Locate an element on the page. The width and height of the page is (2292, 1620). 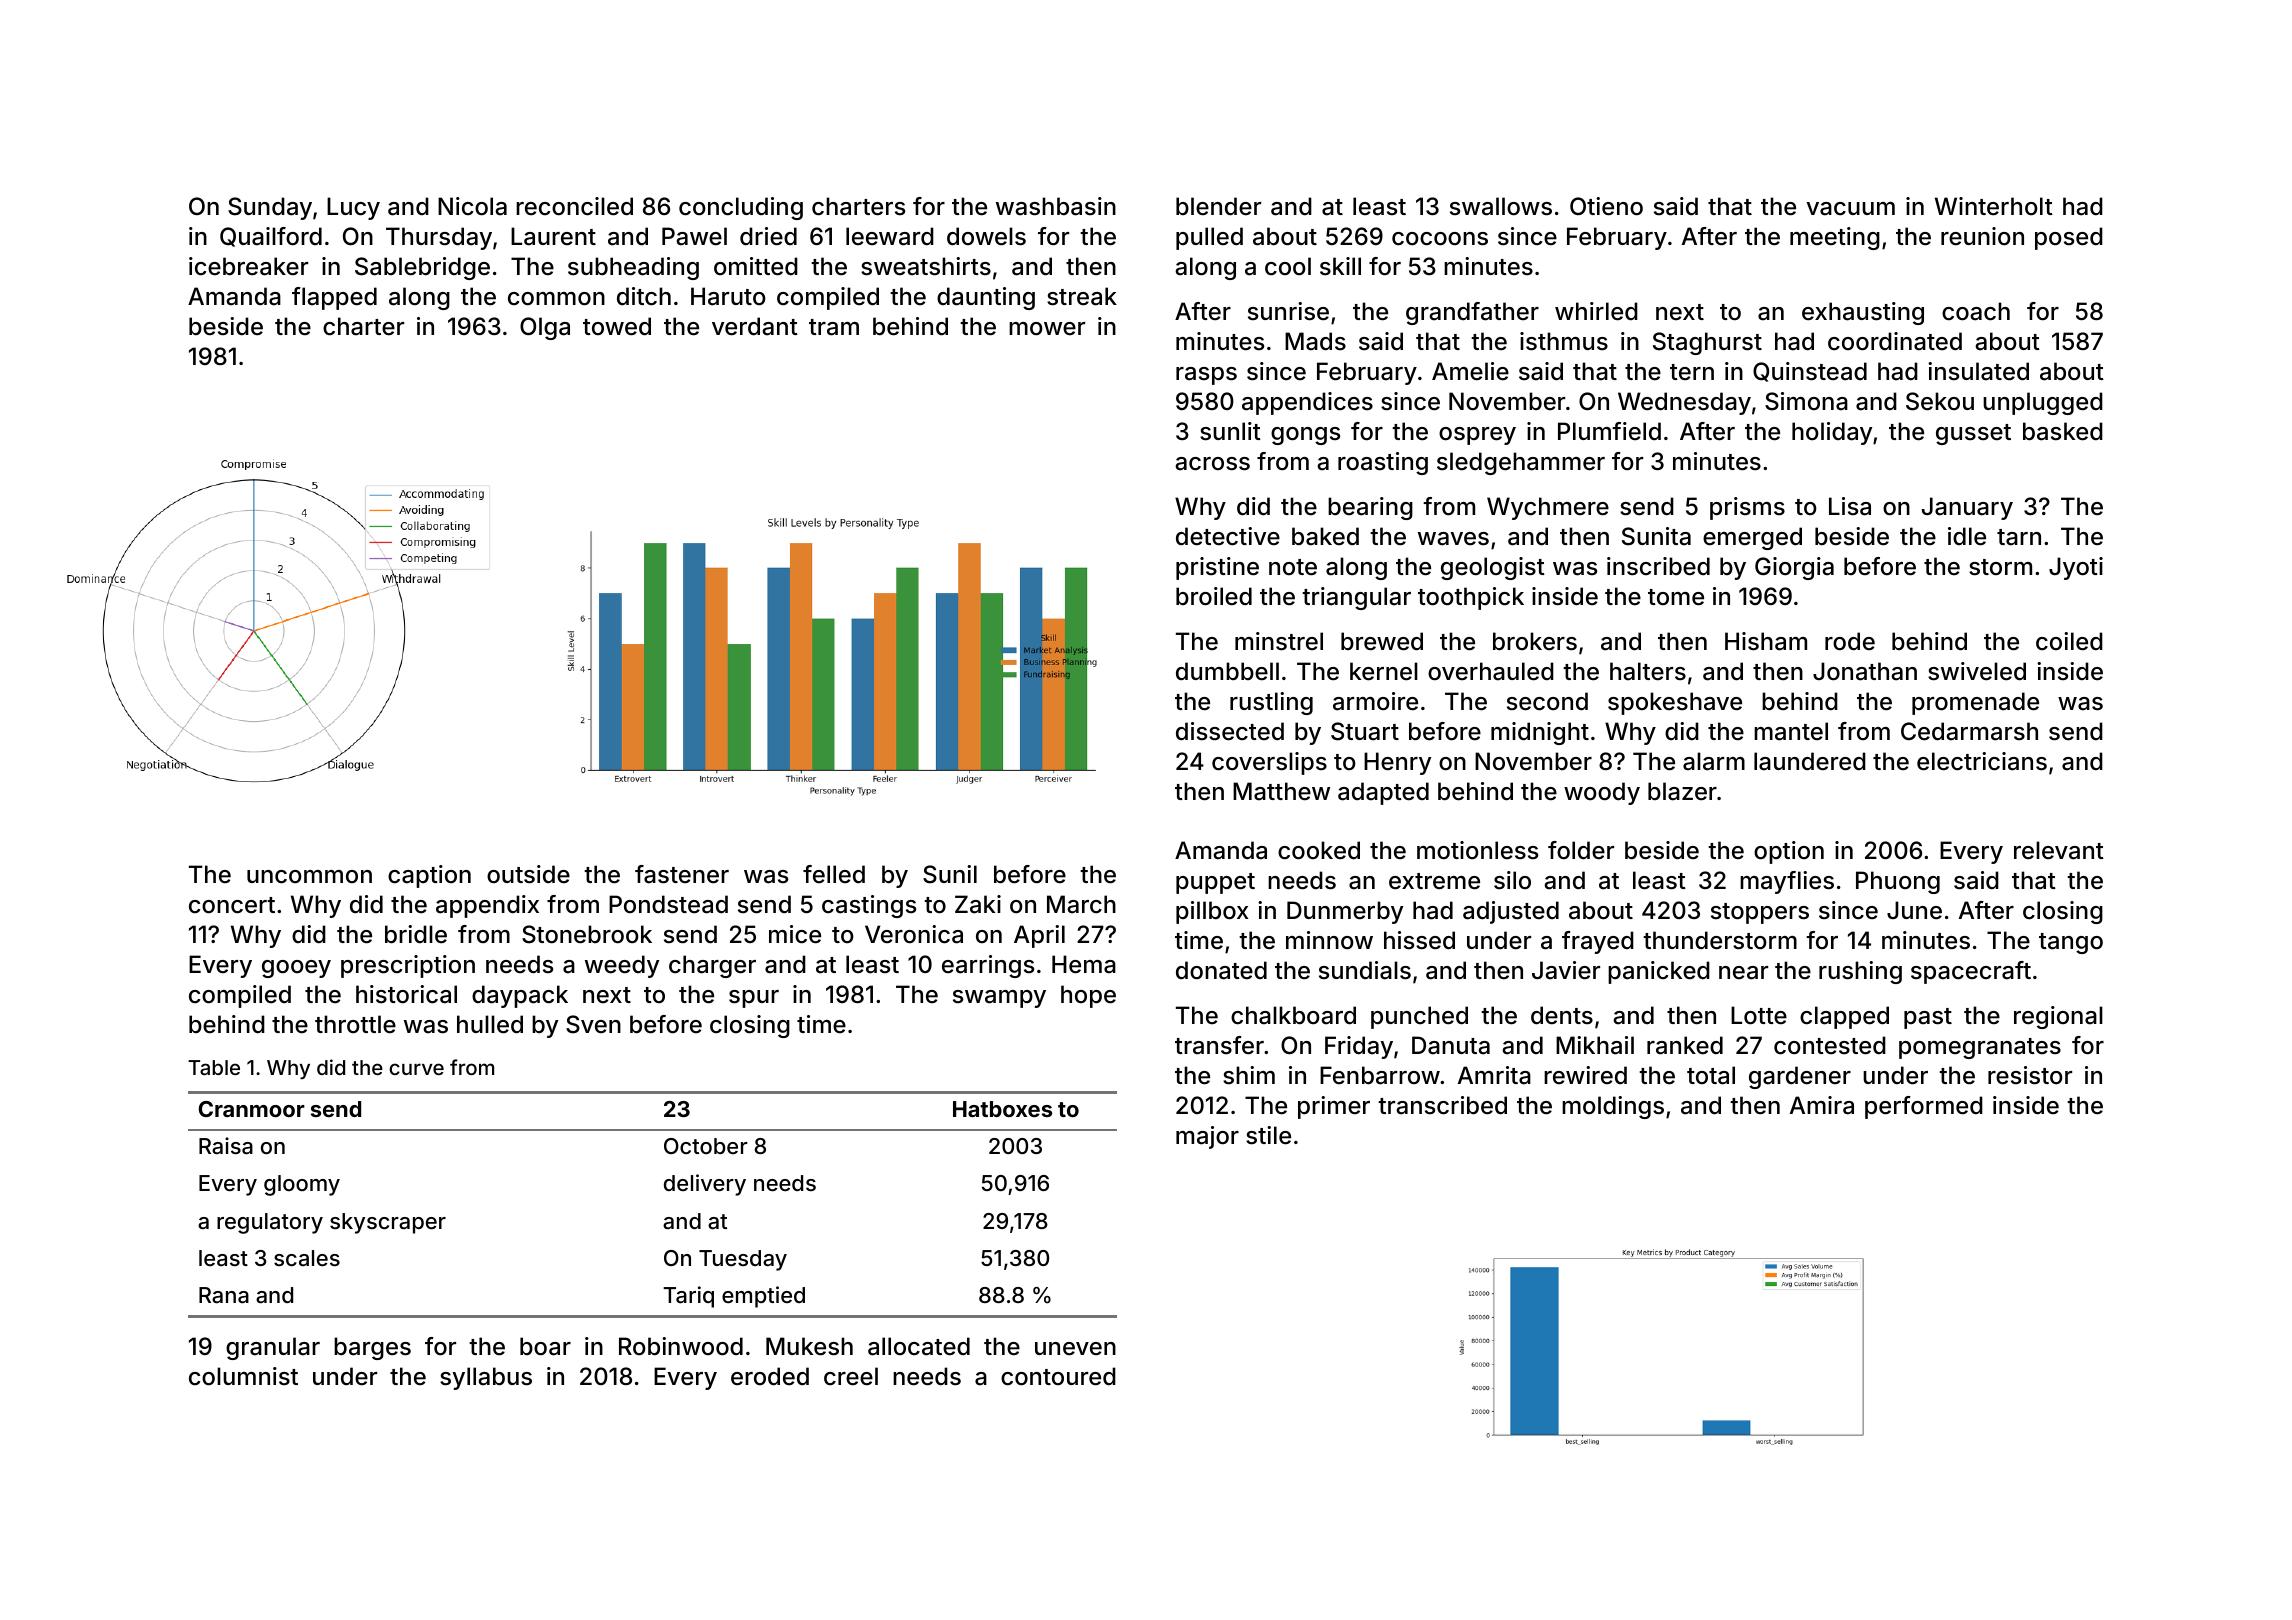
Winterholt is located at coordinates (1994, 206).
